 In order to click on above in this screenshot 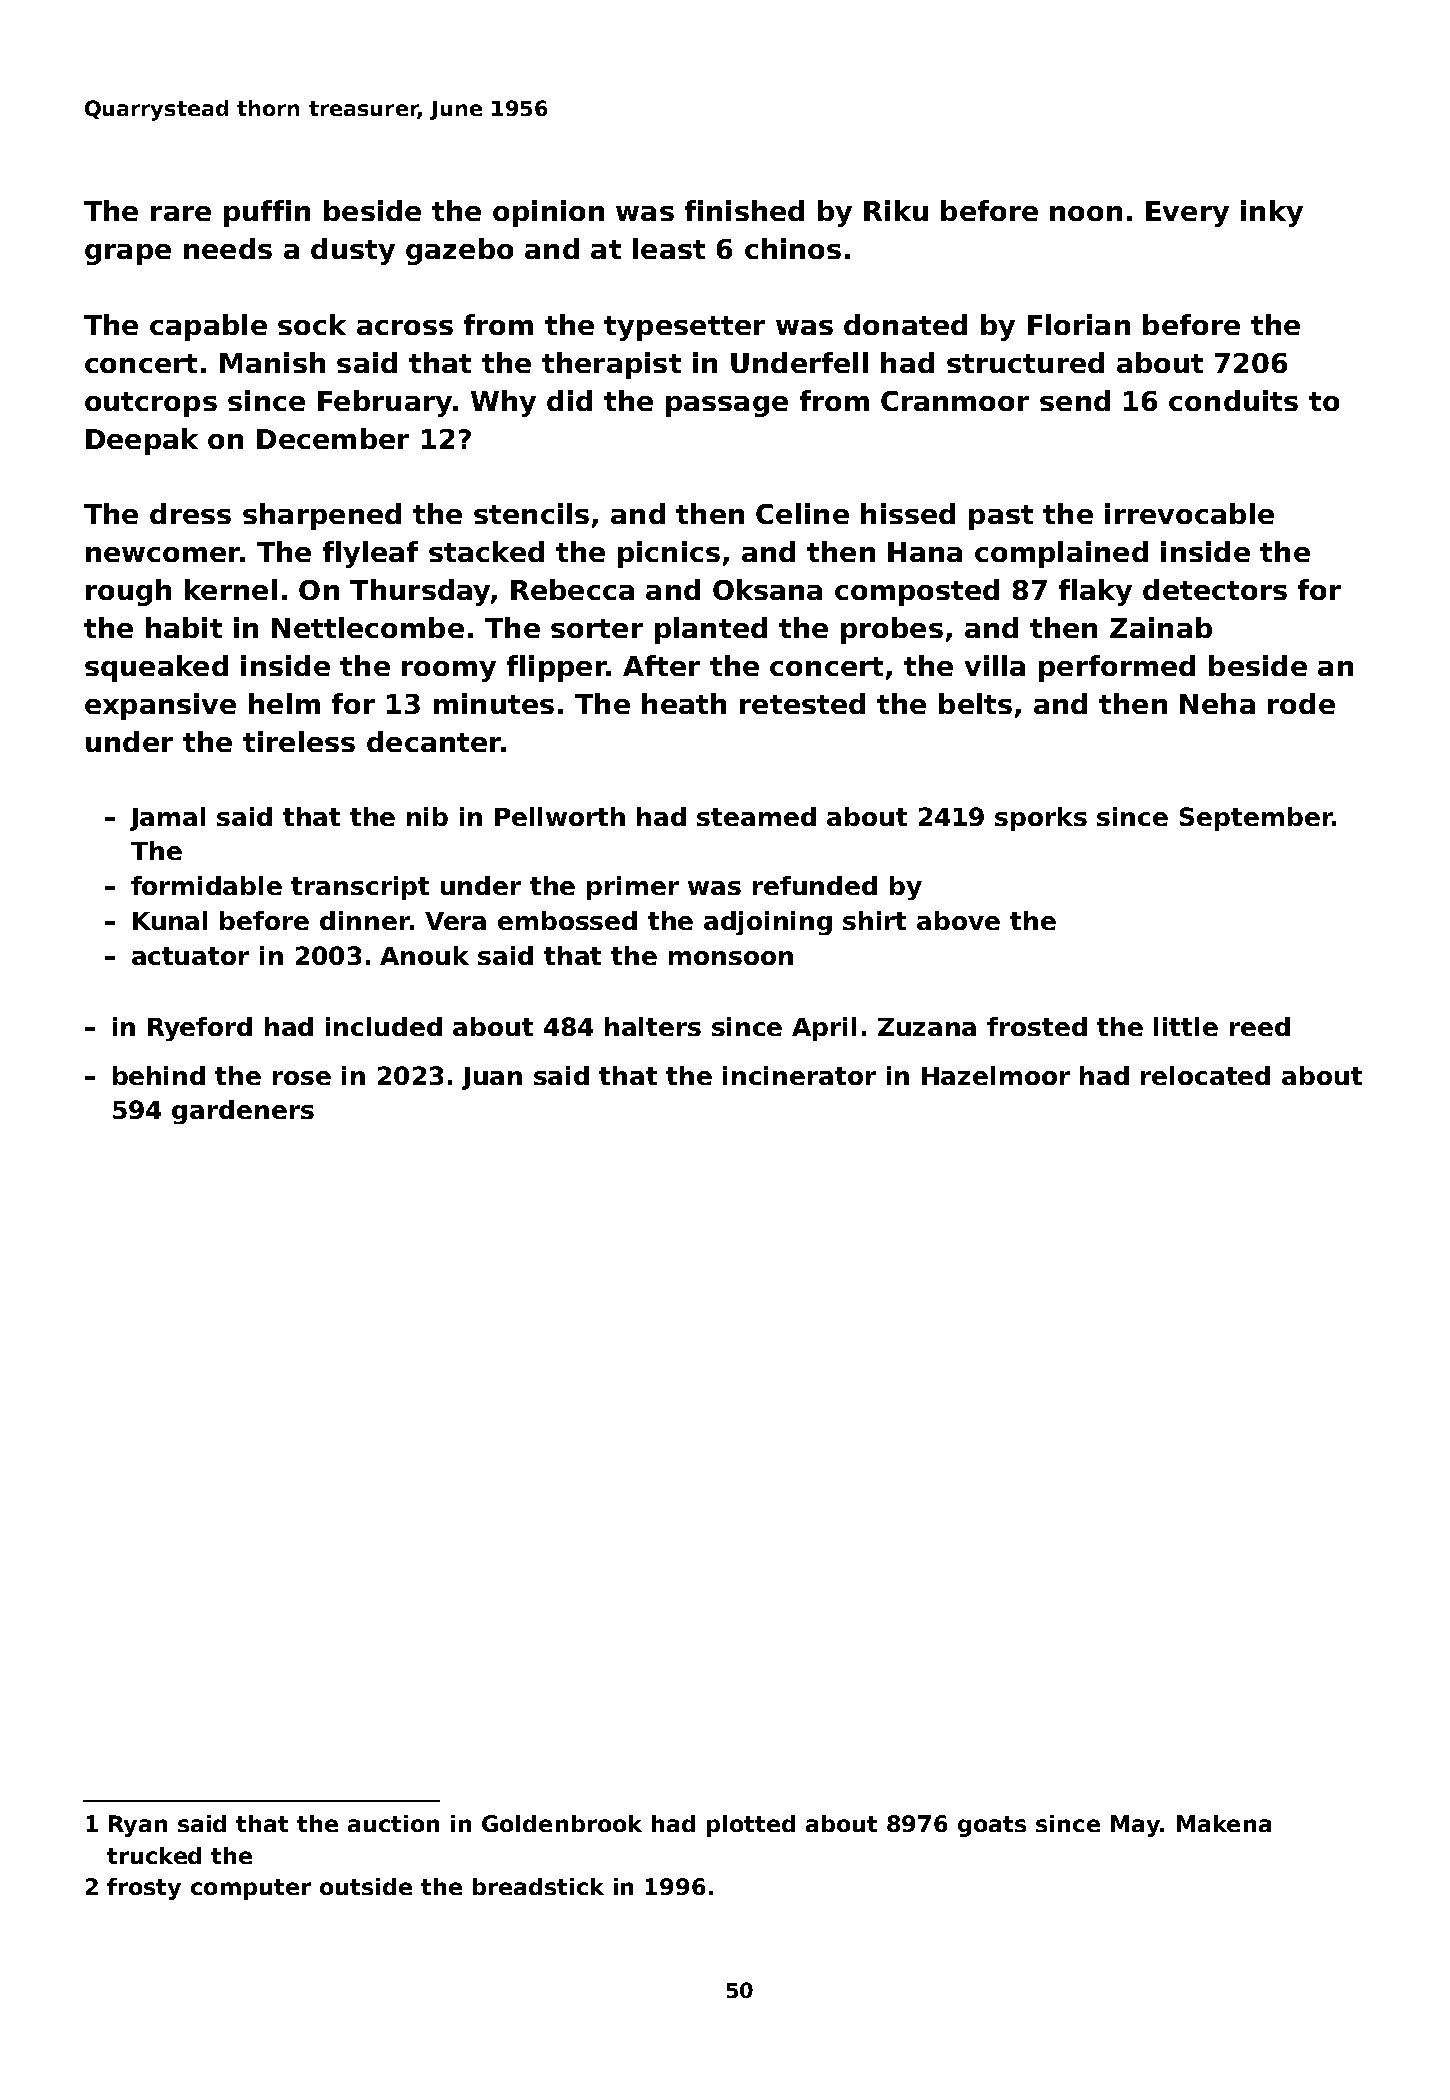, I will do `click(958, 920)`.
